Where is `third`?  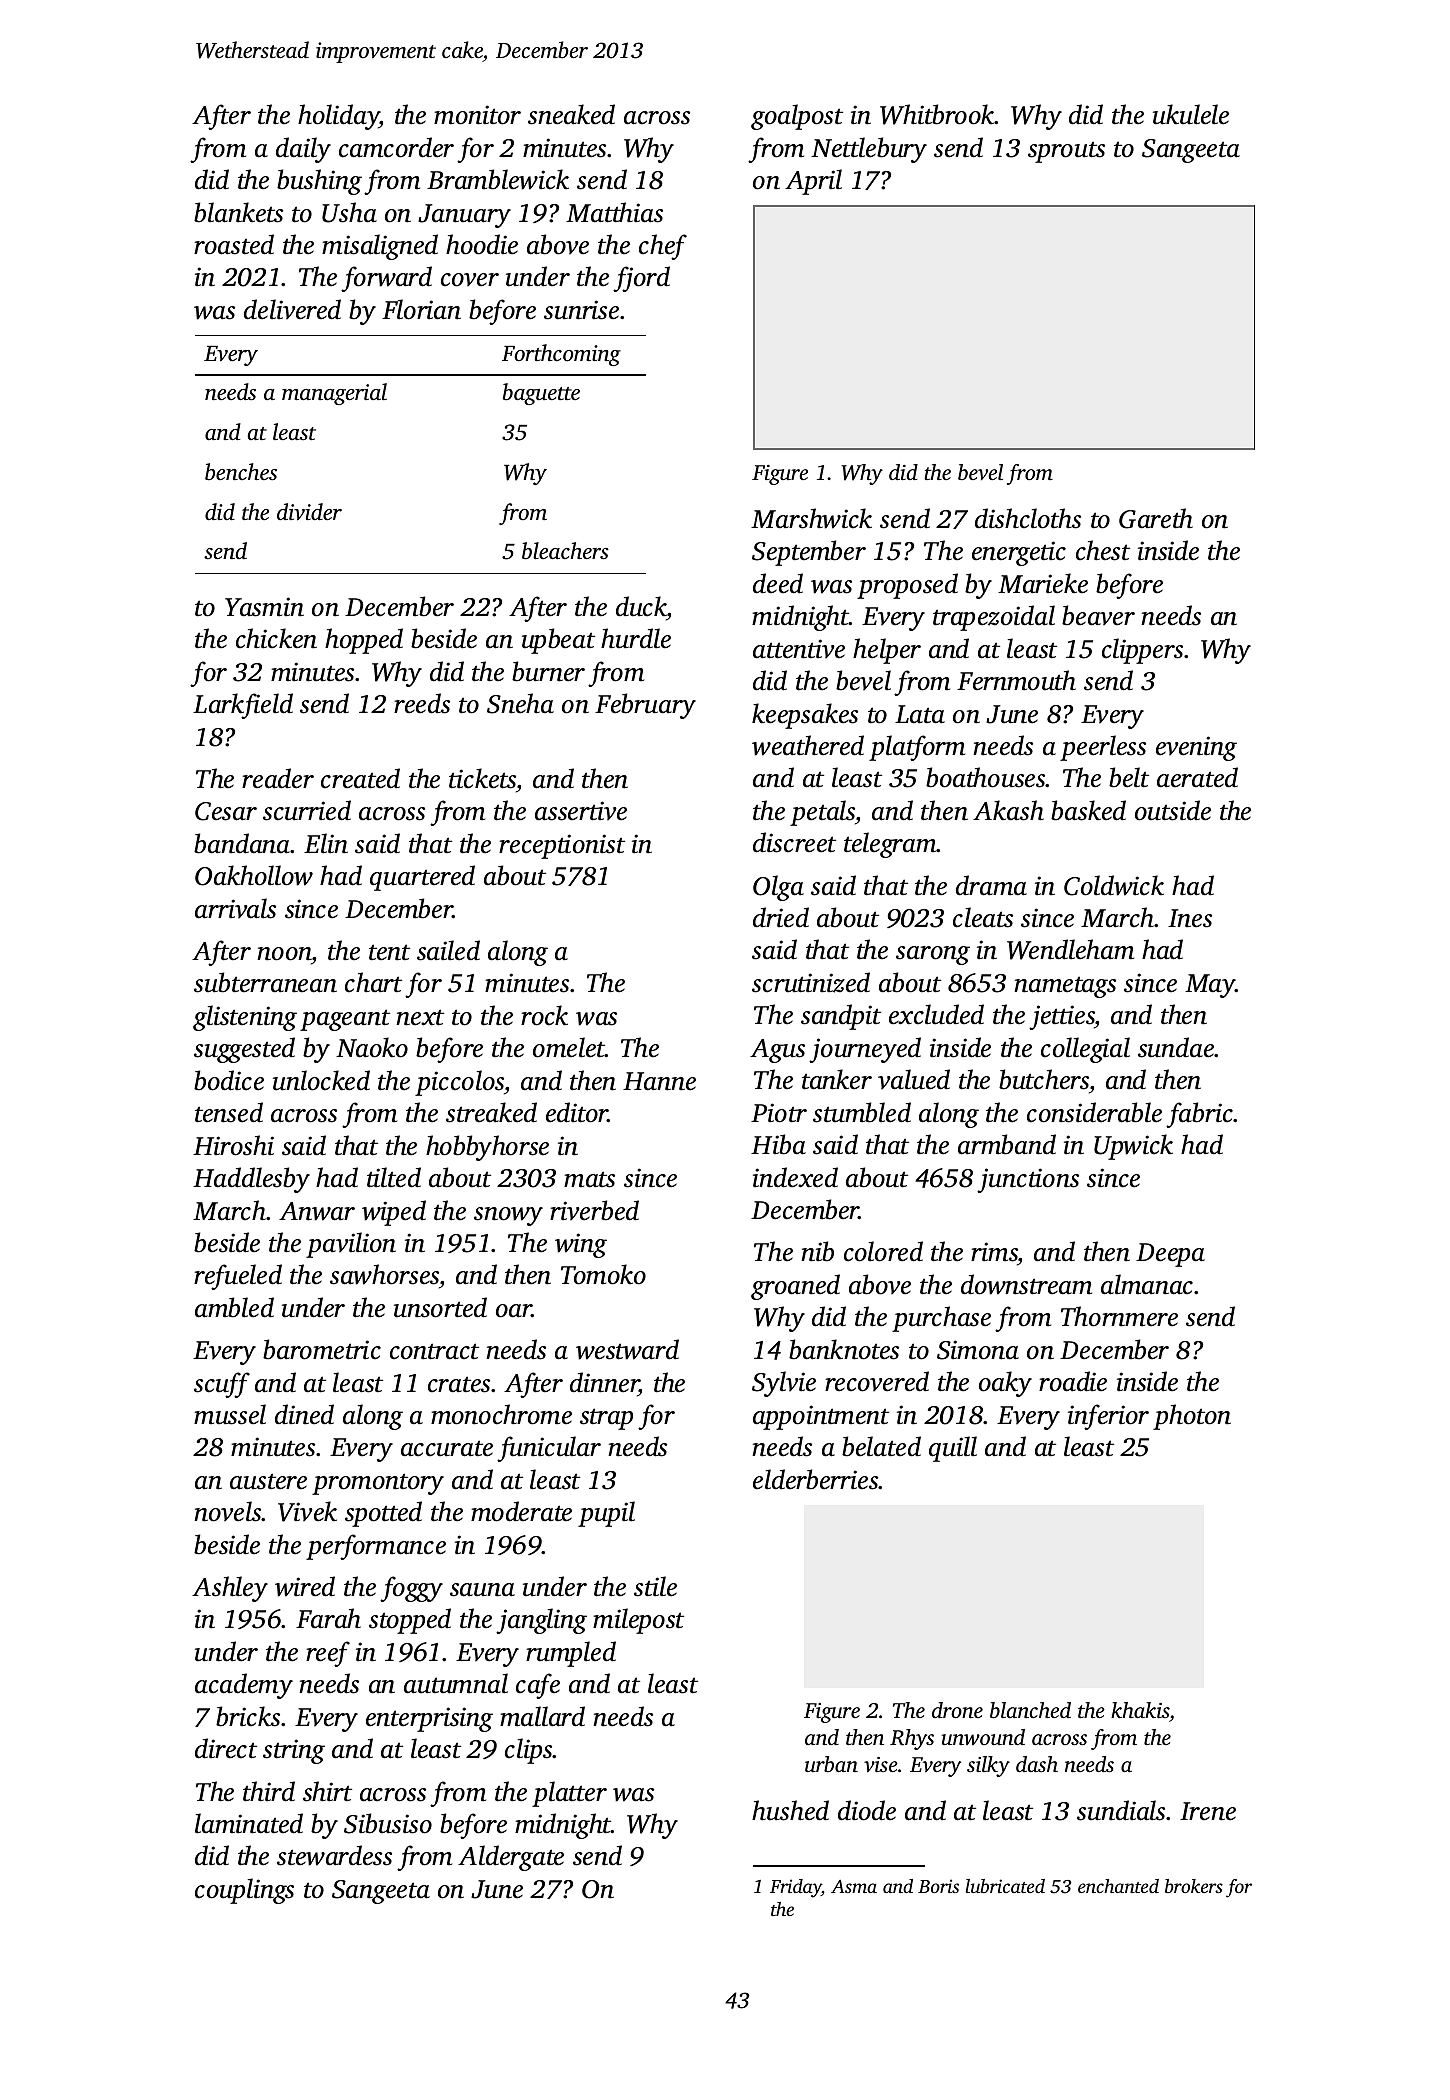
third is located at coordinates (269, 1791).
